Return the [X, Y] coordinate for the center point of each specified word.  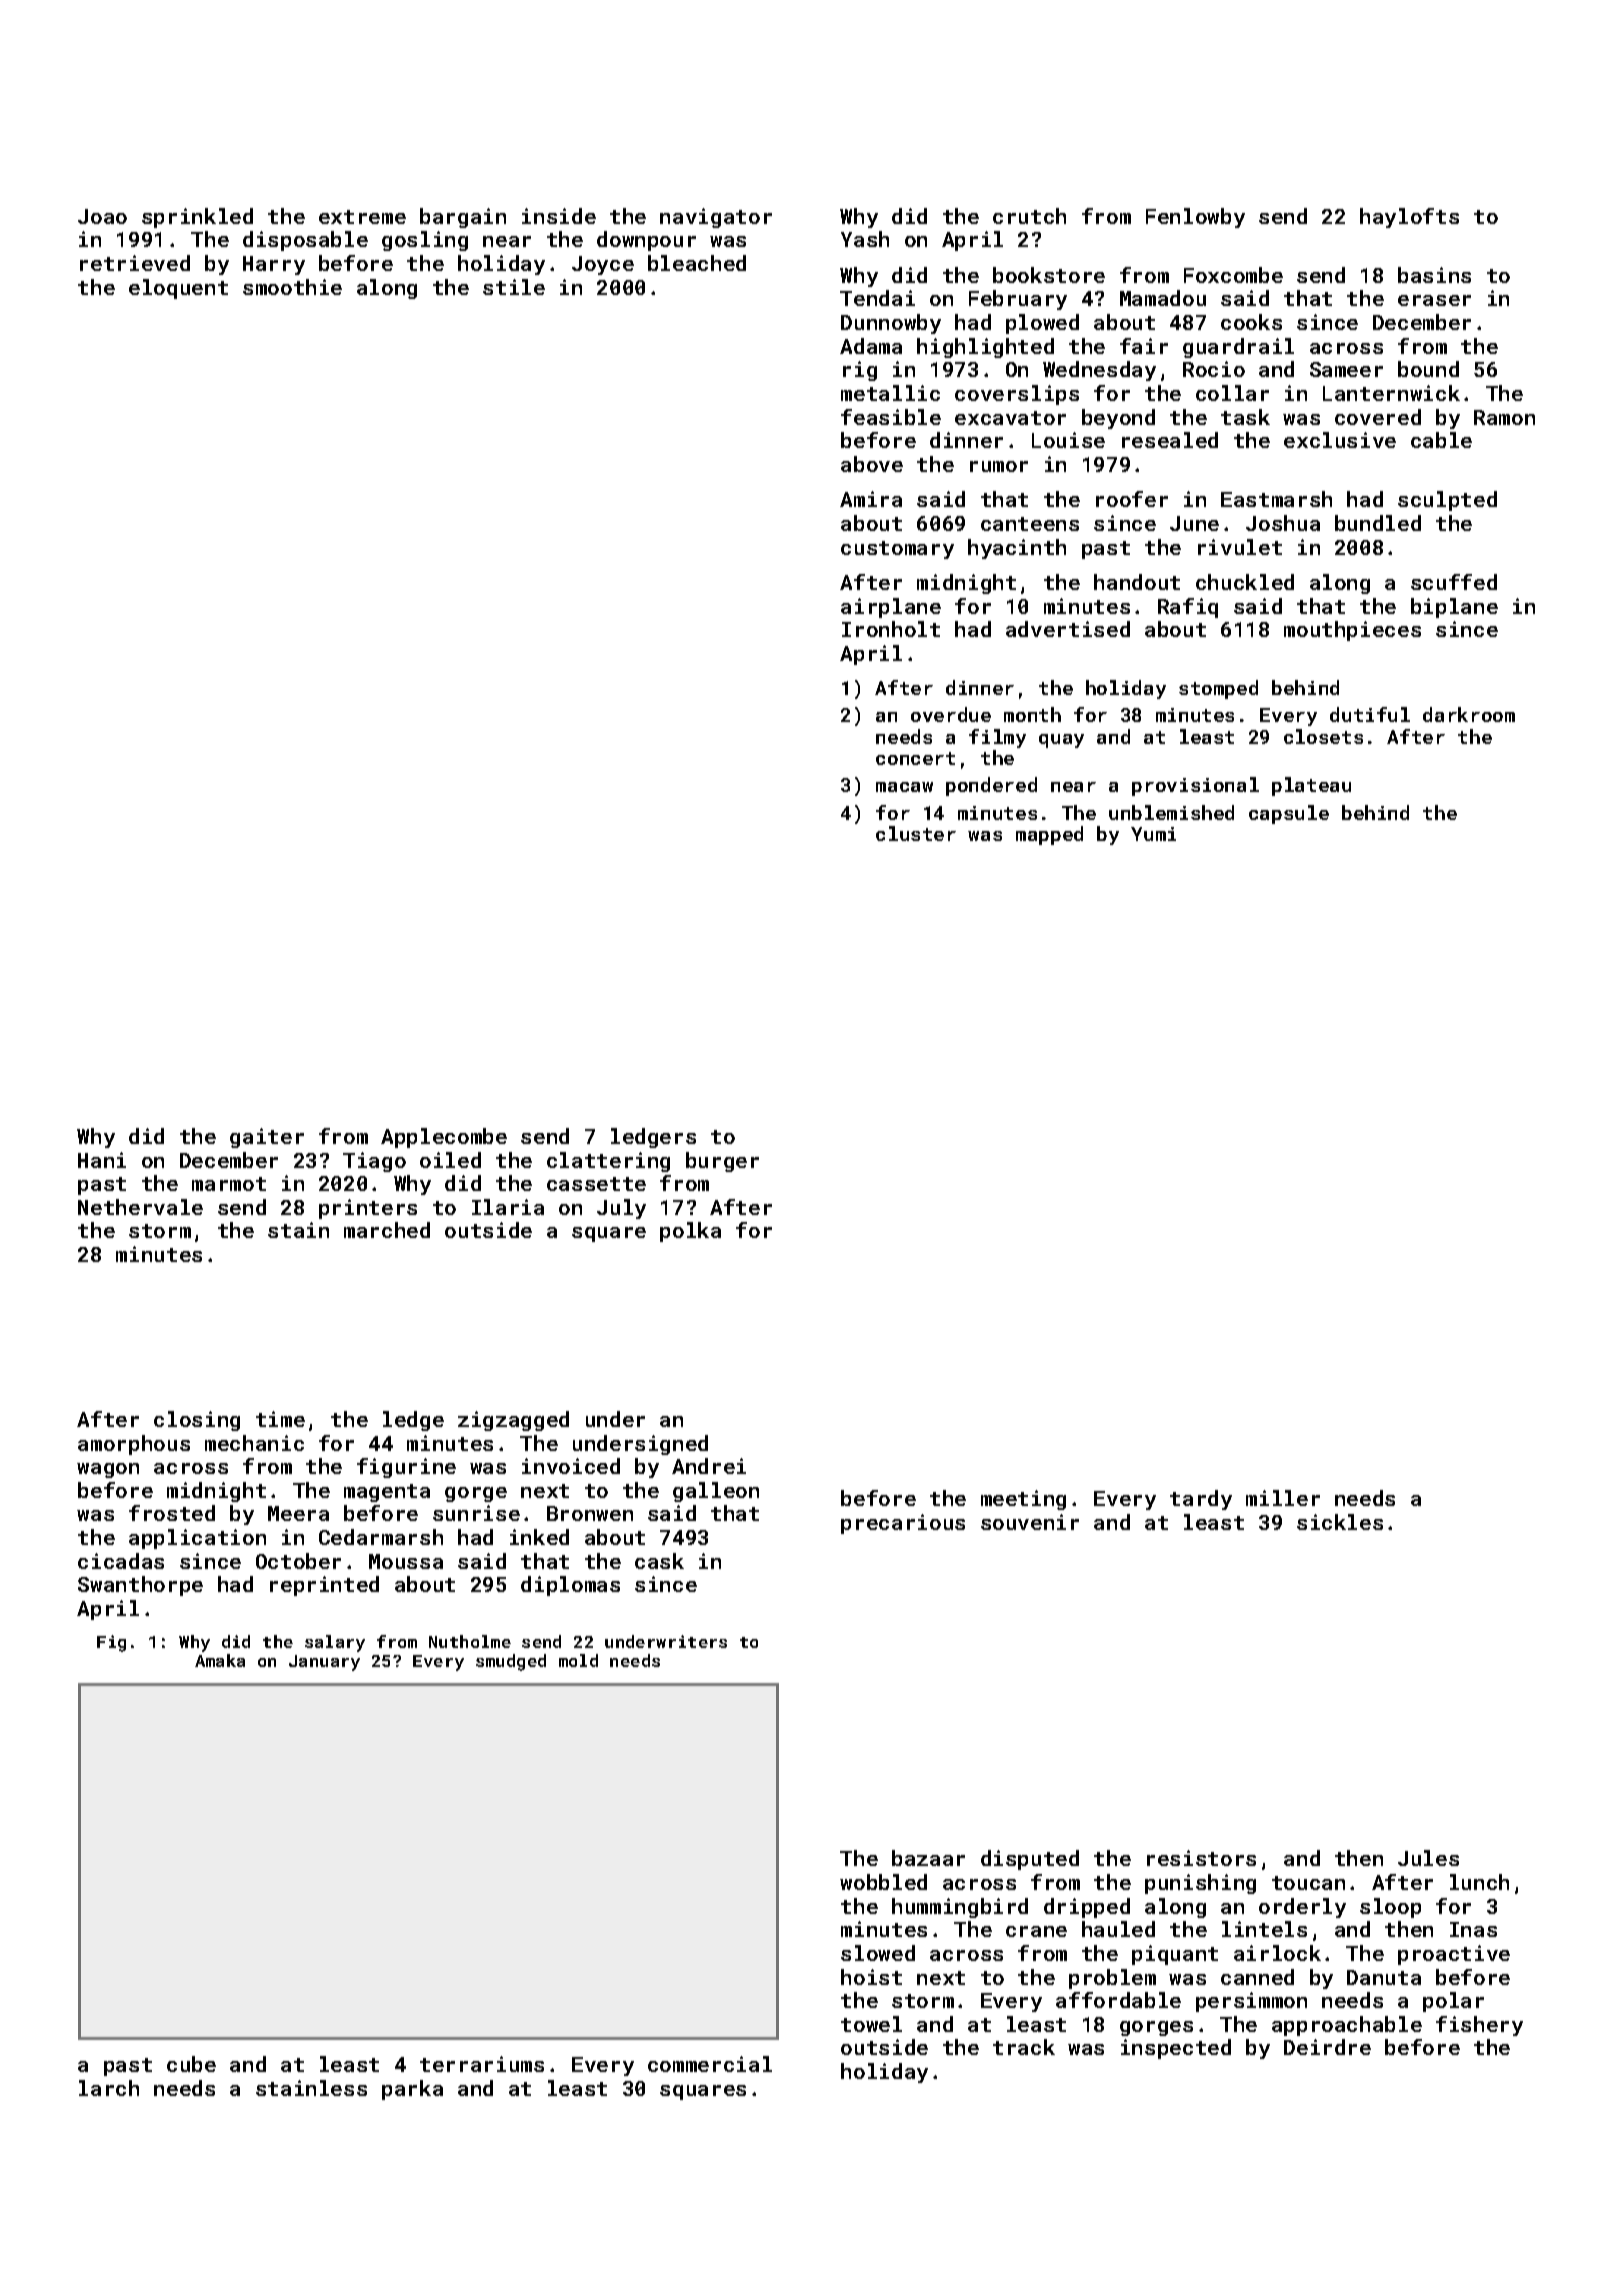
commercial [710, 2064]
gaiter [267, 1138]
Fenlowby [1195, 218]
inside [559, 216]
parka [412, 2090]
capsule [1289, 814]
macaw [904, 787]
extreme [362, 217]
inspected [1176, 2049]
